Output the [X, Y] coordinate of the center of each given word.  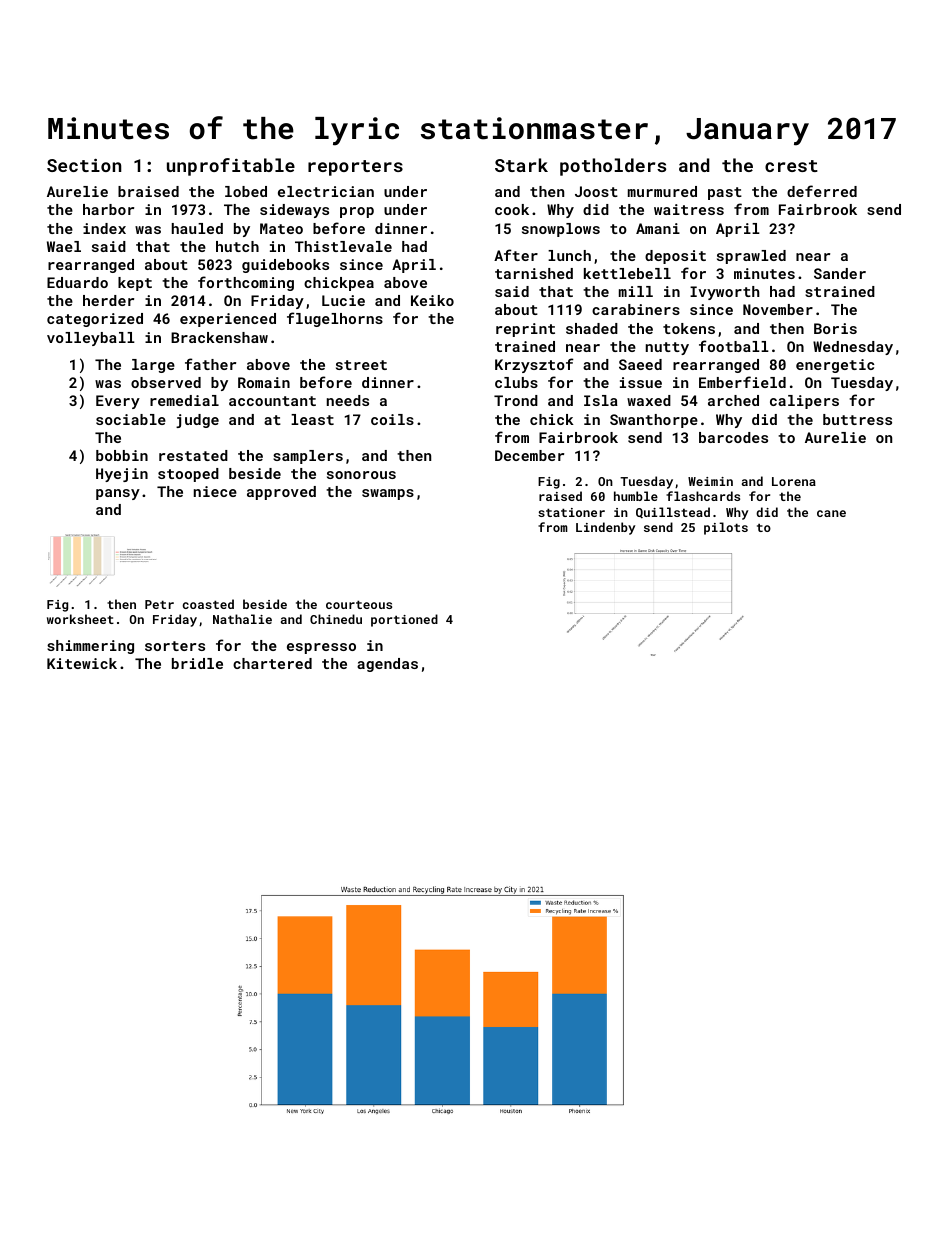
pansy [118, 494]
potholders [613, 167]
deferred [822, 191]
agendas [387, 665]
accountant [272, 401]
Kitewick [82, 663]
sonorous [361, 475]
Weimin [710, 481]
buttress [857, 419]
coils [392, 419]
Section [84, 165]
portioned [404, 620]
